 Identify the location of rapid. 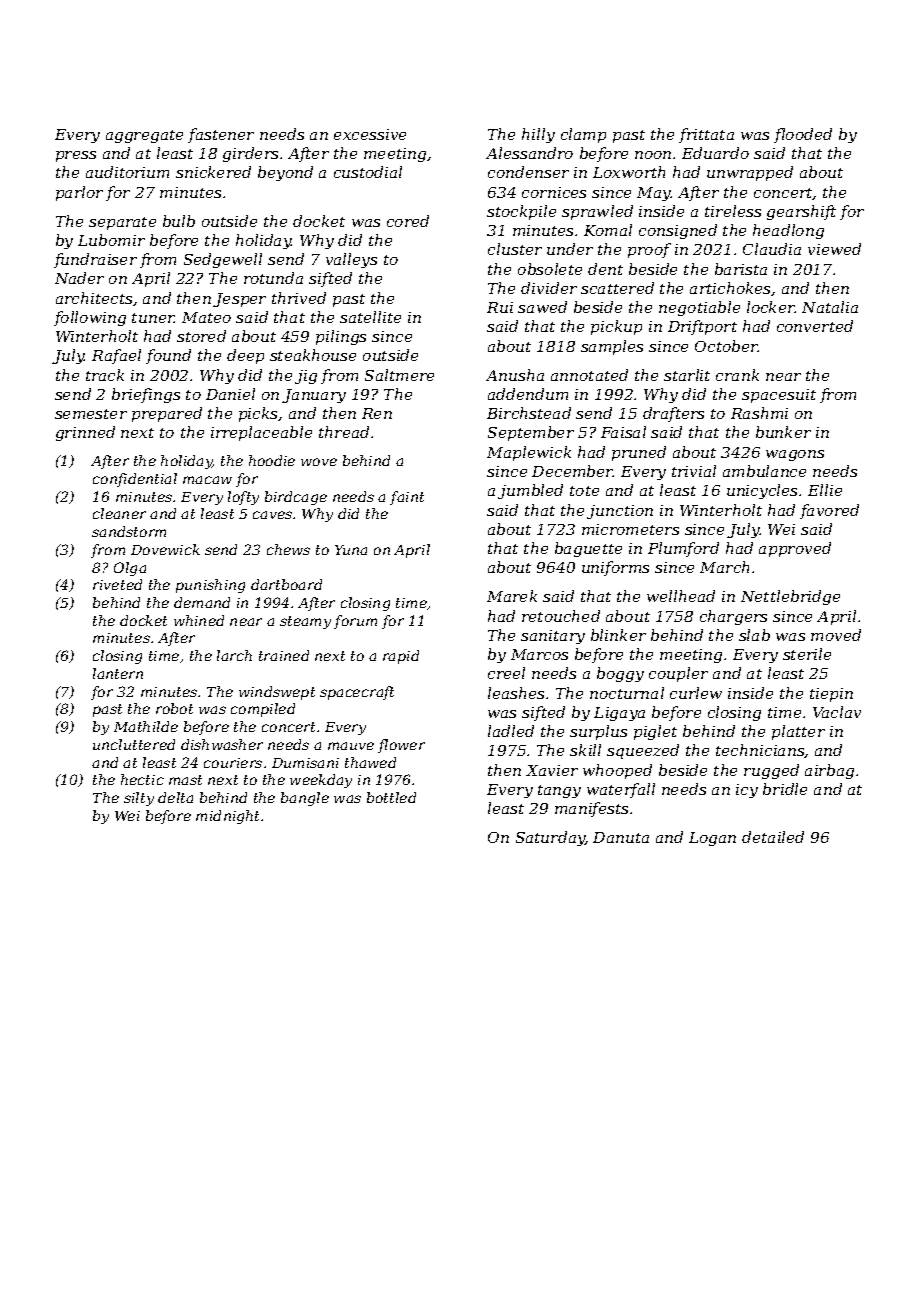
(401, 657).
